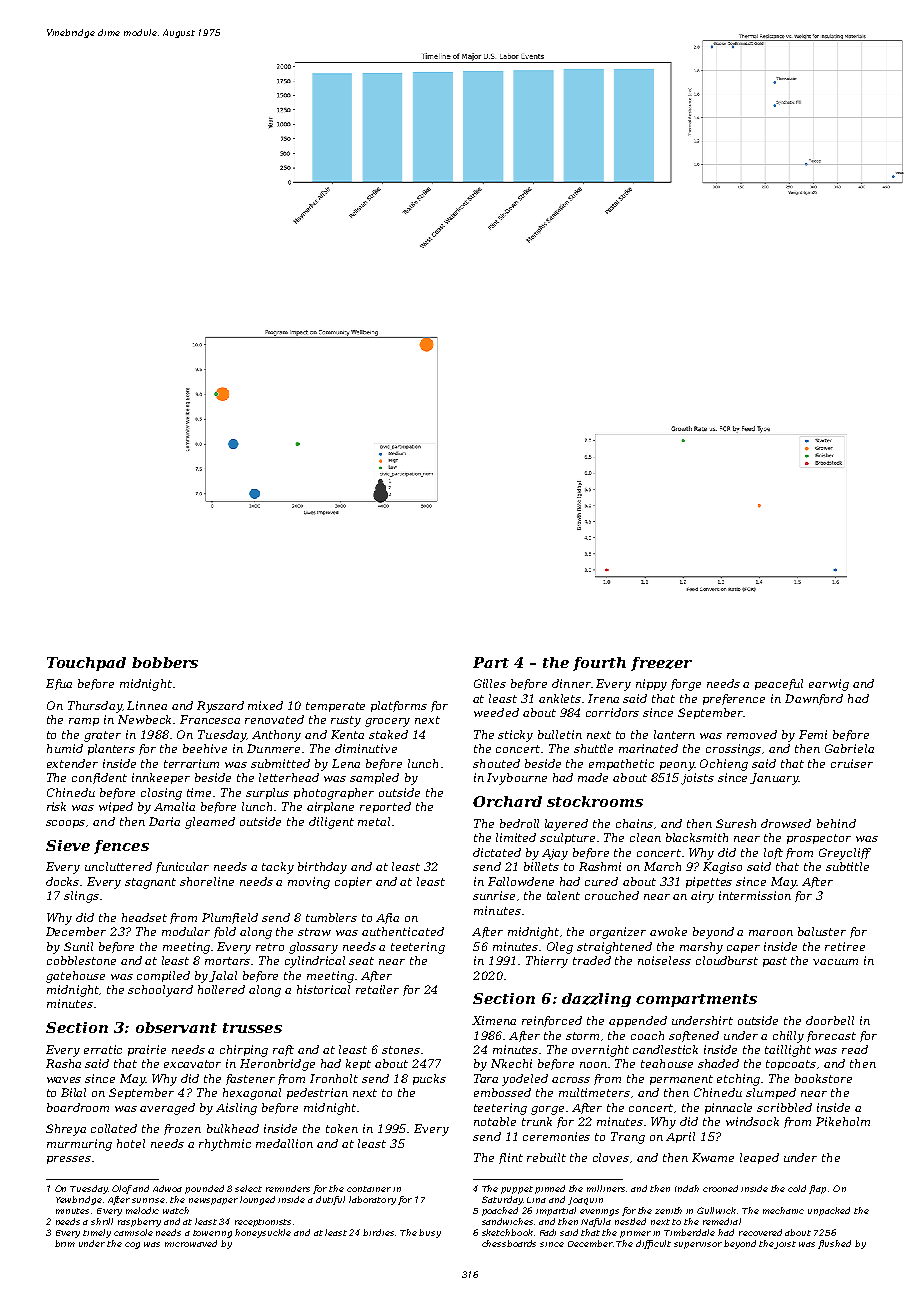 The width and height of the page is (924, 1308). I want to click on microwaved, so click(191, 1243).
